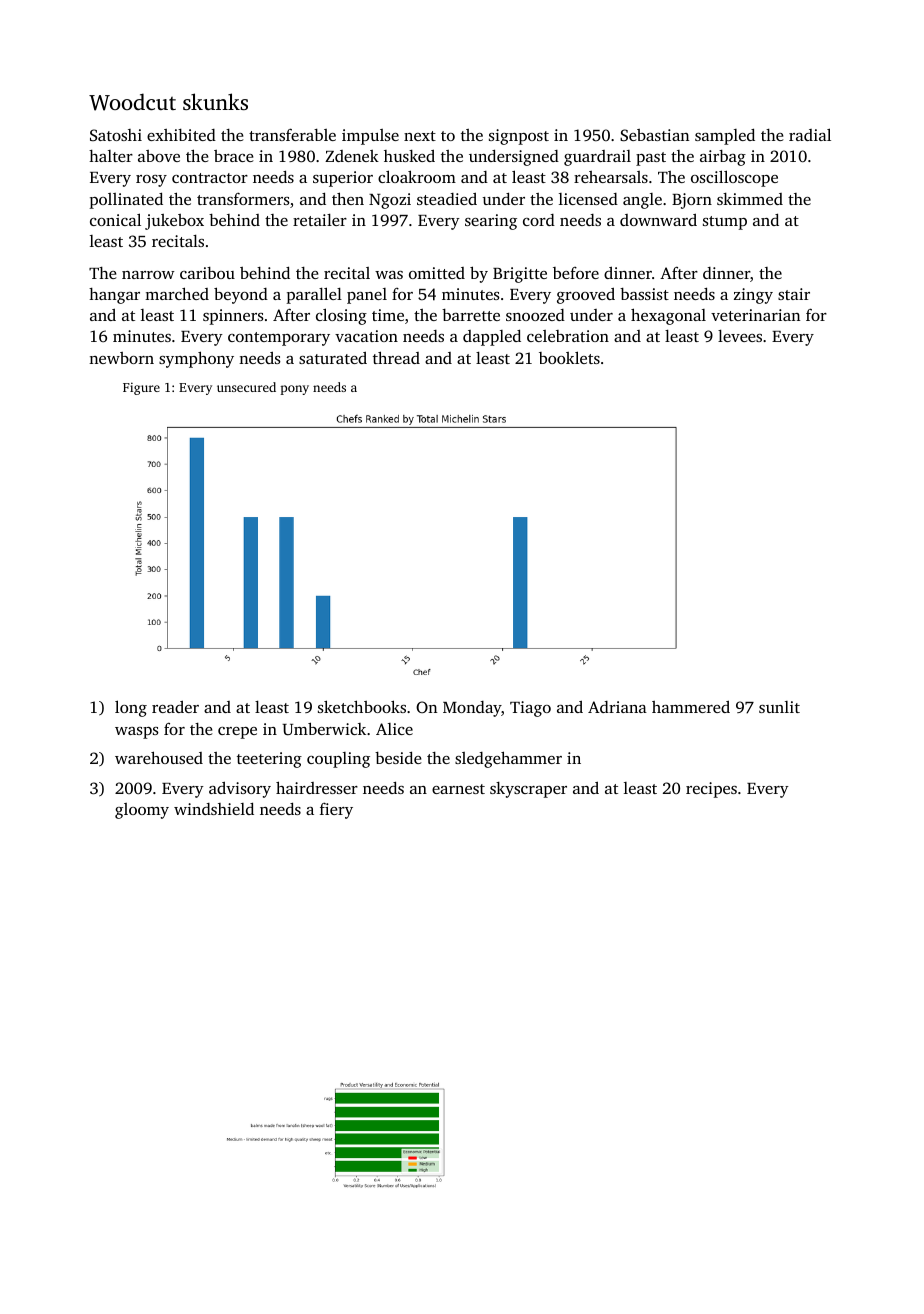 Image resolution: width=924 pixels, height=1314 pixels. Describe the element at coordinates (692, 201) in the document. I see `Bjorn` at that location.
